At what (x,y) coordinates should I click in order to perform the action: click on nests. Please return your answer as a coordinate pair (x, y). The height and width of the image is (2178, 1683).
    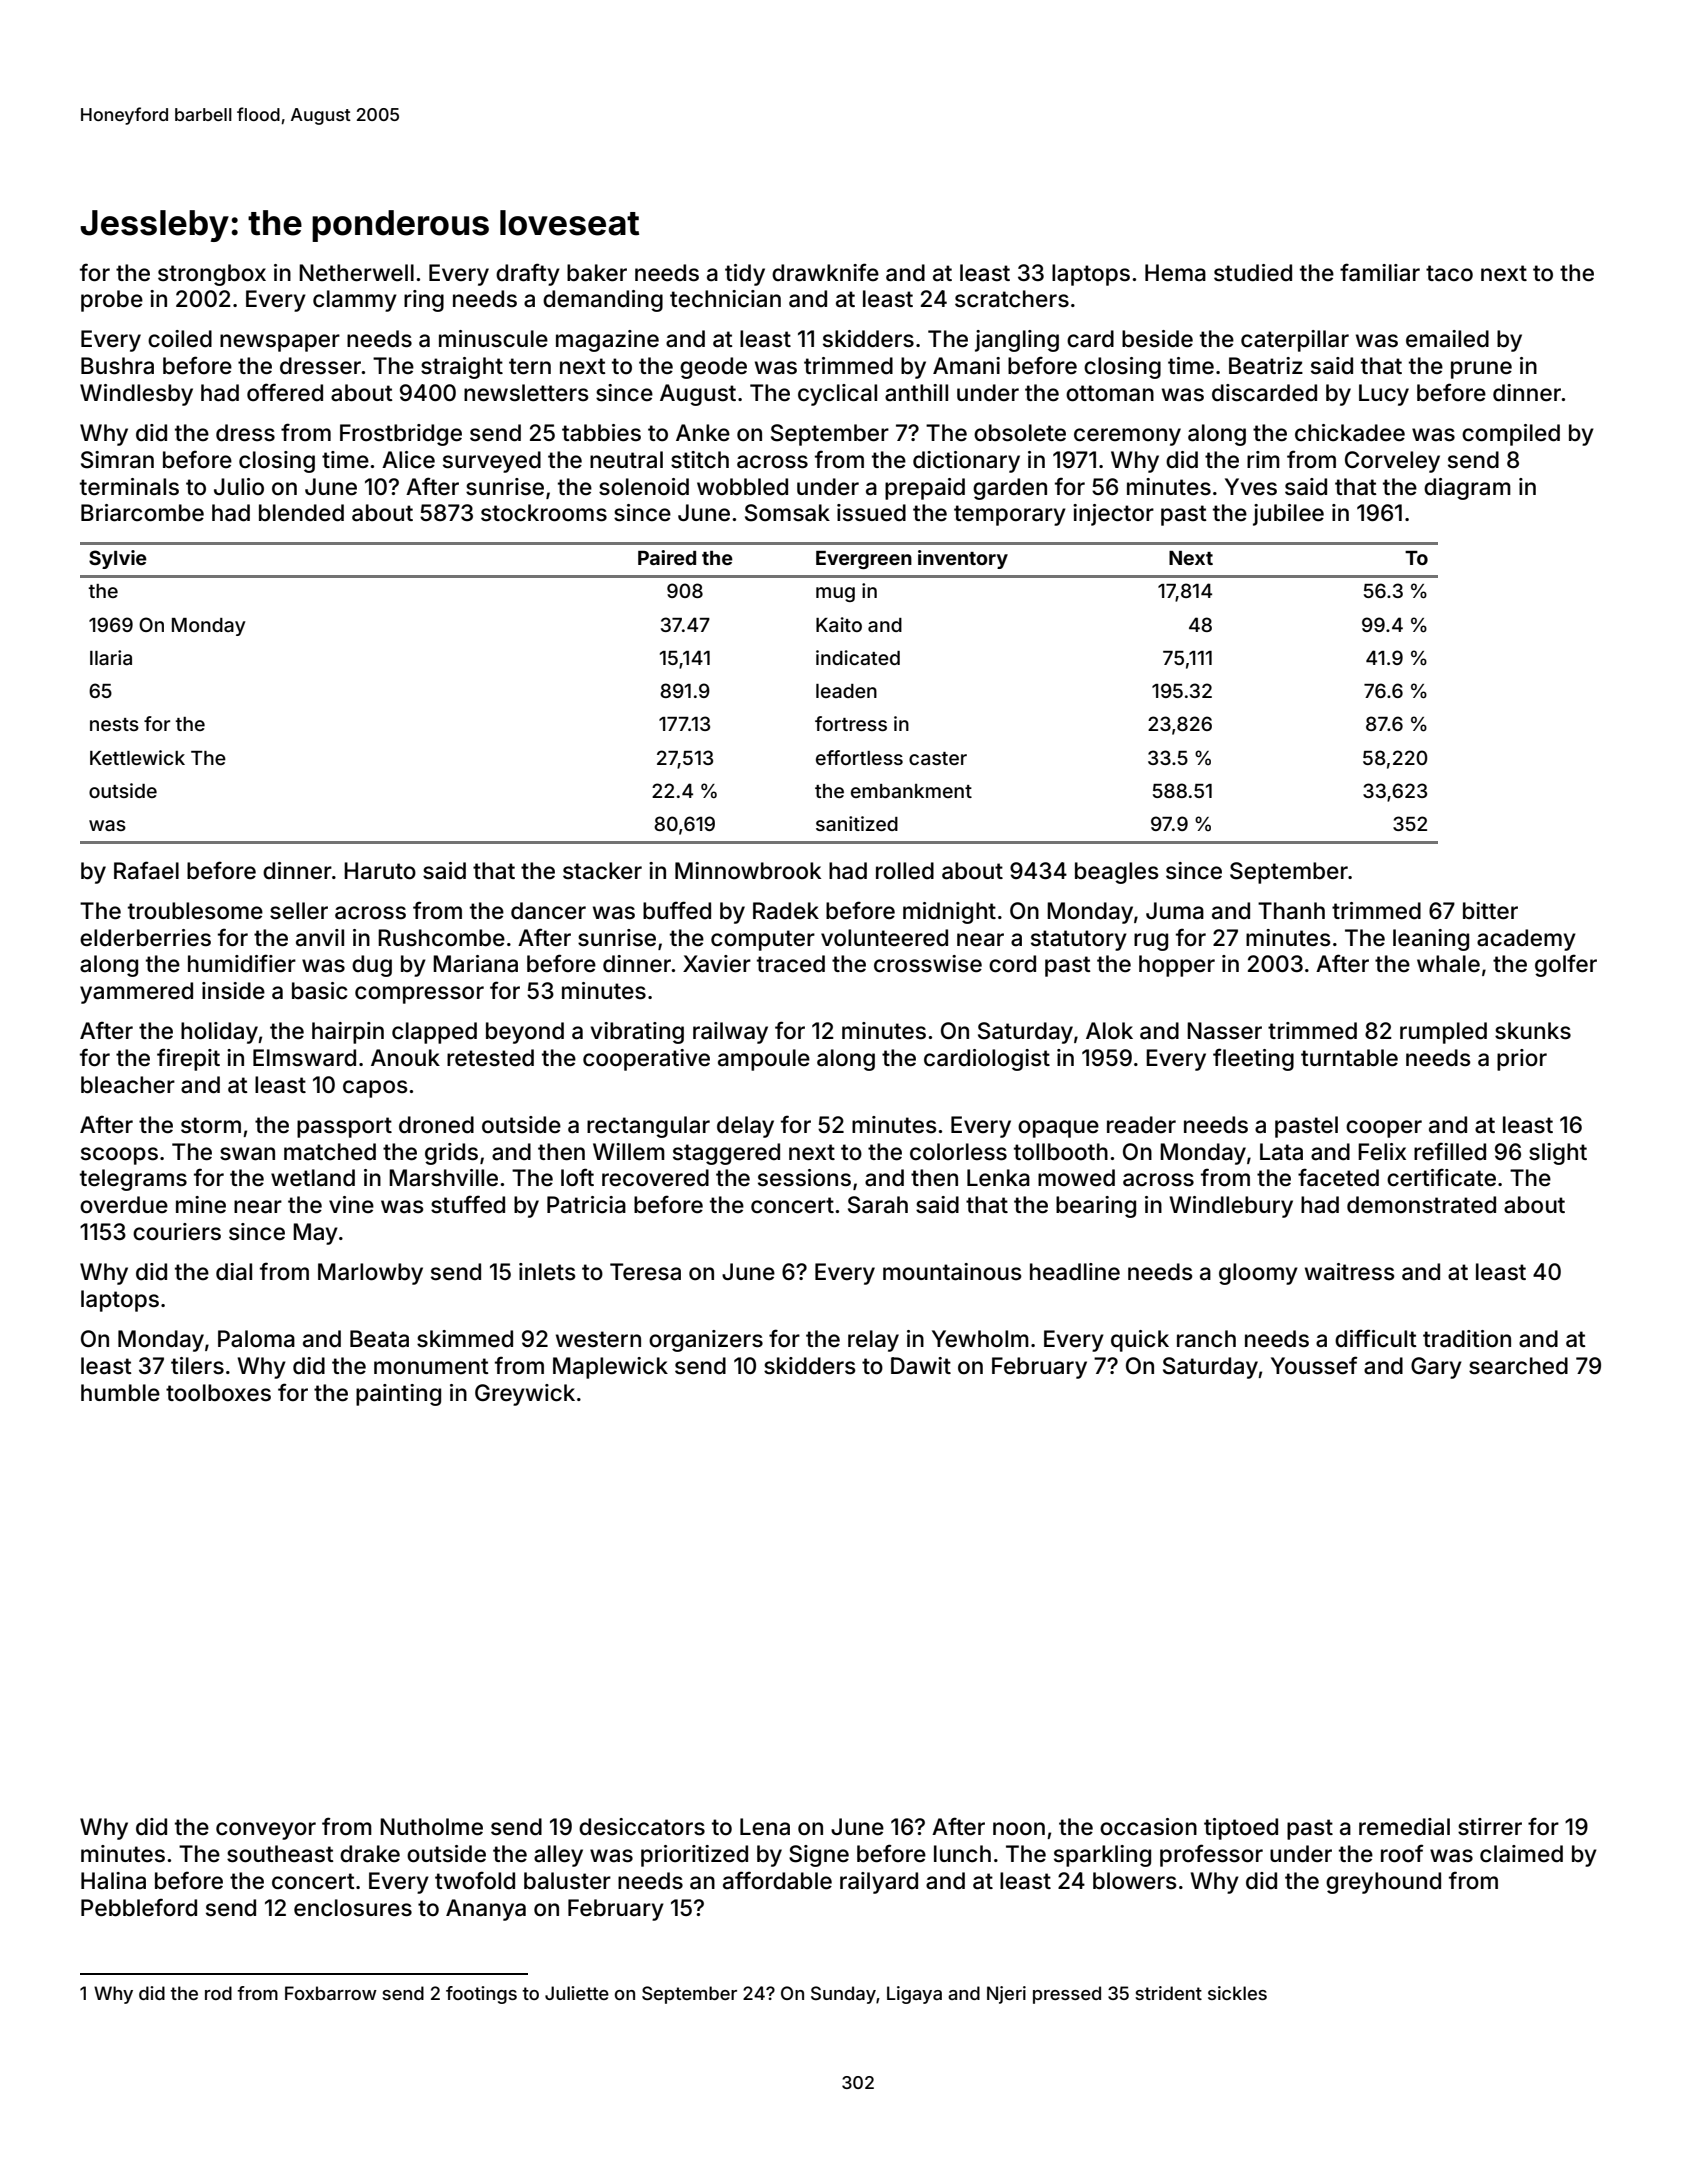
    Looking at the image, I should click on (114, 724).
